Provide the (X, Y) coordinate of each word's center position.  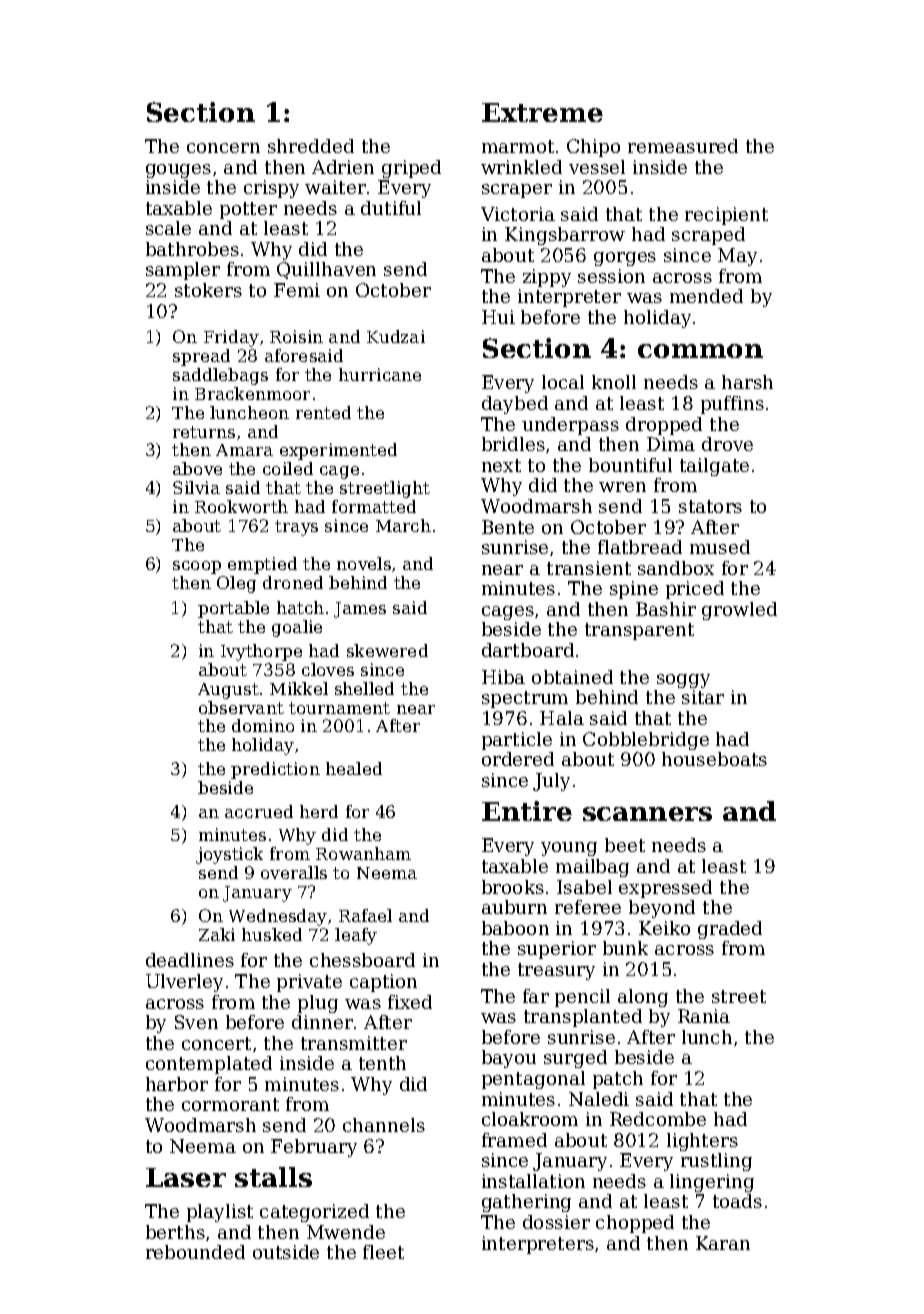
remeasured (683, 146)
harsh (747, 382)
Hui (498, 317)
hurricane (380, 374)
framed (514, 1140)
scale (168, 228)
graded (730, 930)
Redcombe (658, 1119)
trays (296, 528)
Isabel (584, 887)
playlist (220, 1213)
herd (319, 811)
